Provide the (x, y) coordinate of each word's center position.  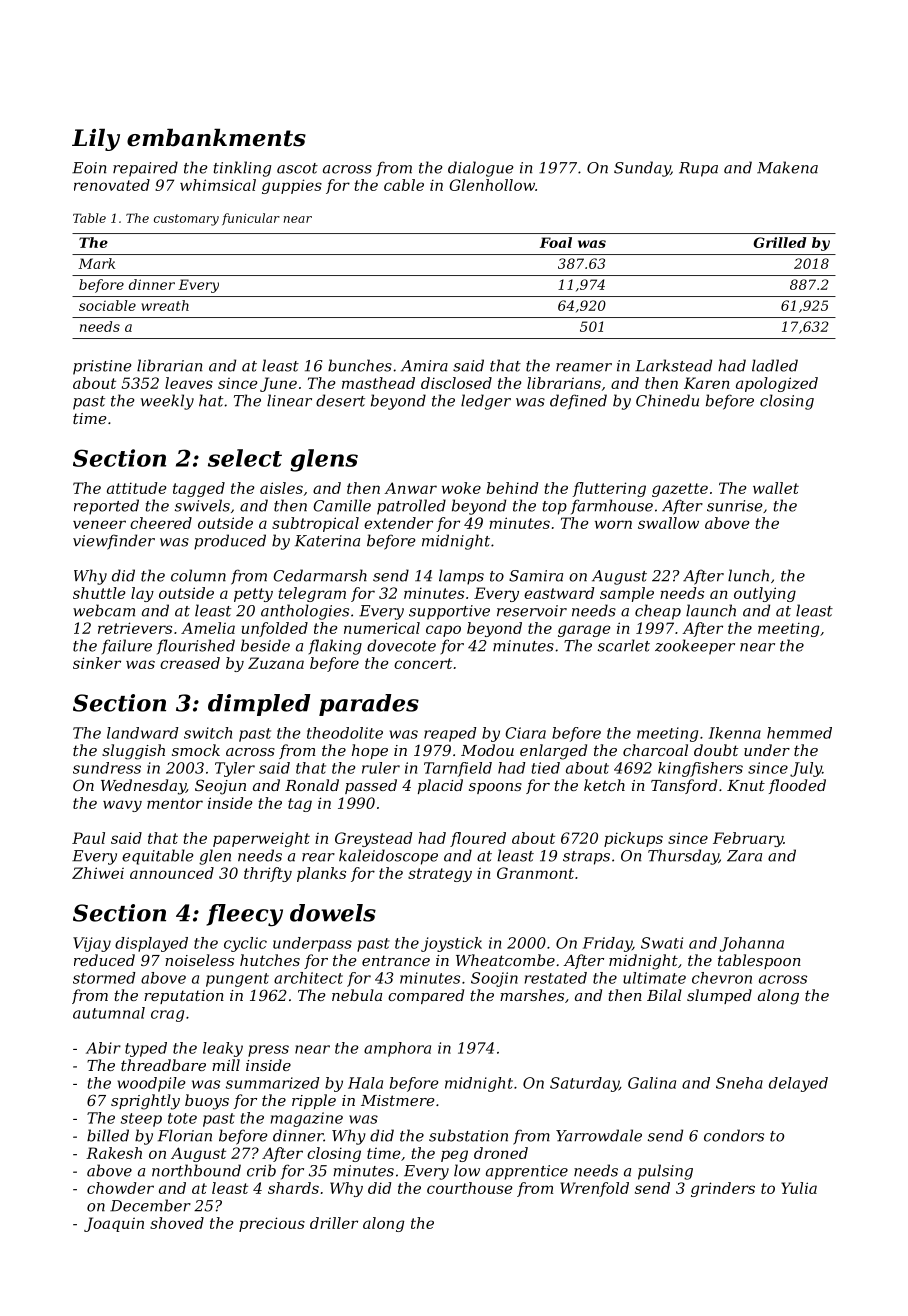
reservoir (532, 611)
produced (230, 542)
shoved (177, 1223)
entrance (396, 960)
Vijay (92, 944)
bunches (360, 365)
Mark (96, 263)
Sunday (642, 169)
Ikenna (735, 733)
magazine (307, 1119)
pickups (633, 839)
